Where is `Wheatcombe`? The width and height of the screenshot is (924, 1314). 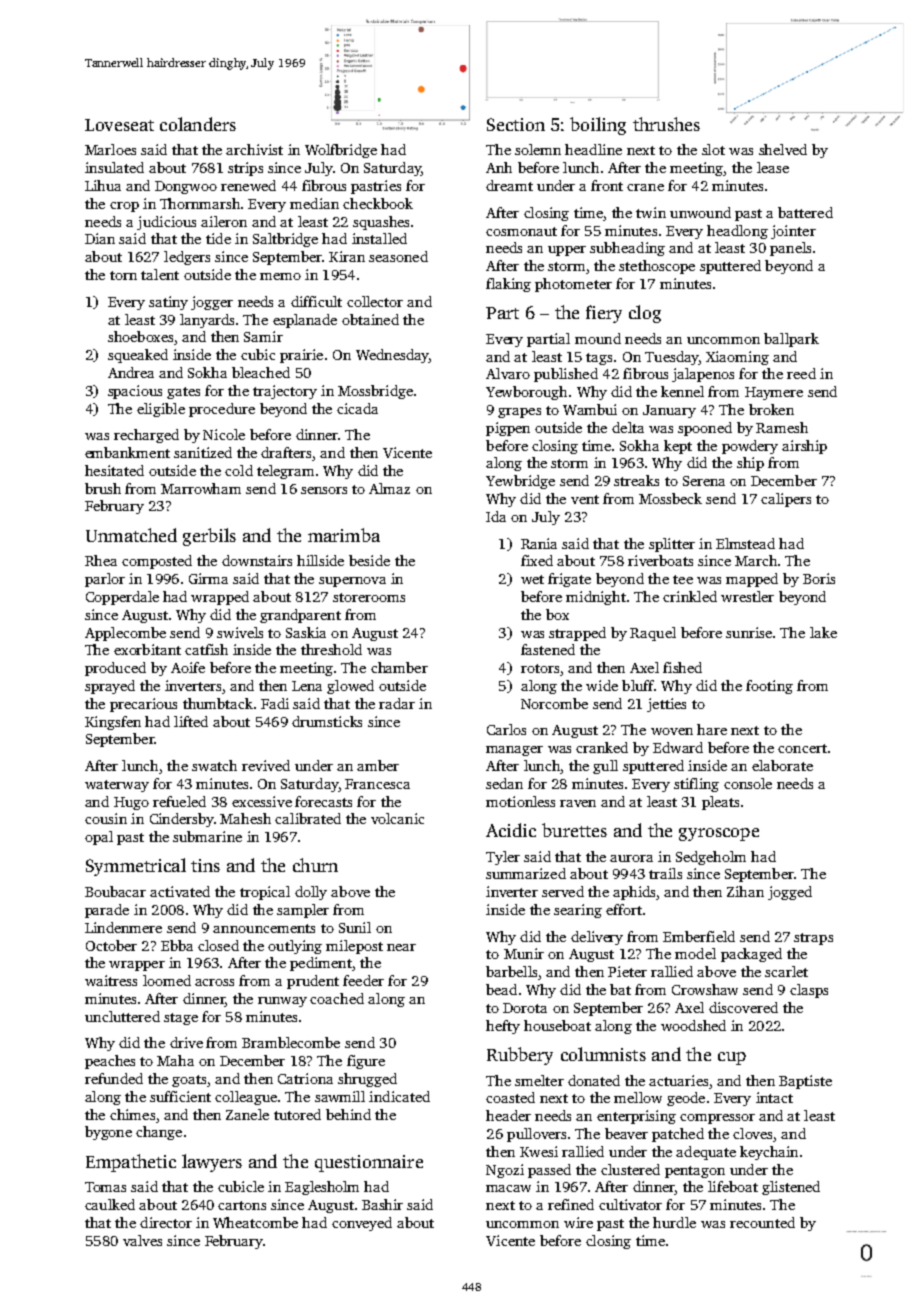 Wheatcombe is located at coordinates (255, 1222).
